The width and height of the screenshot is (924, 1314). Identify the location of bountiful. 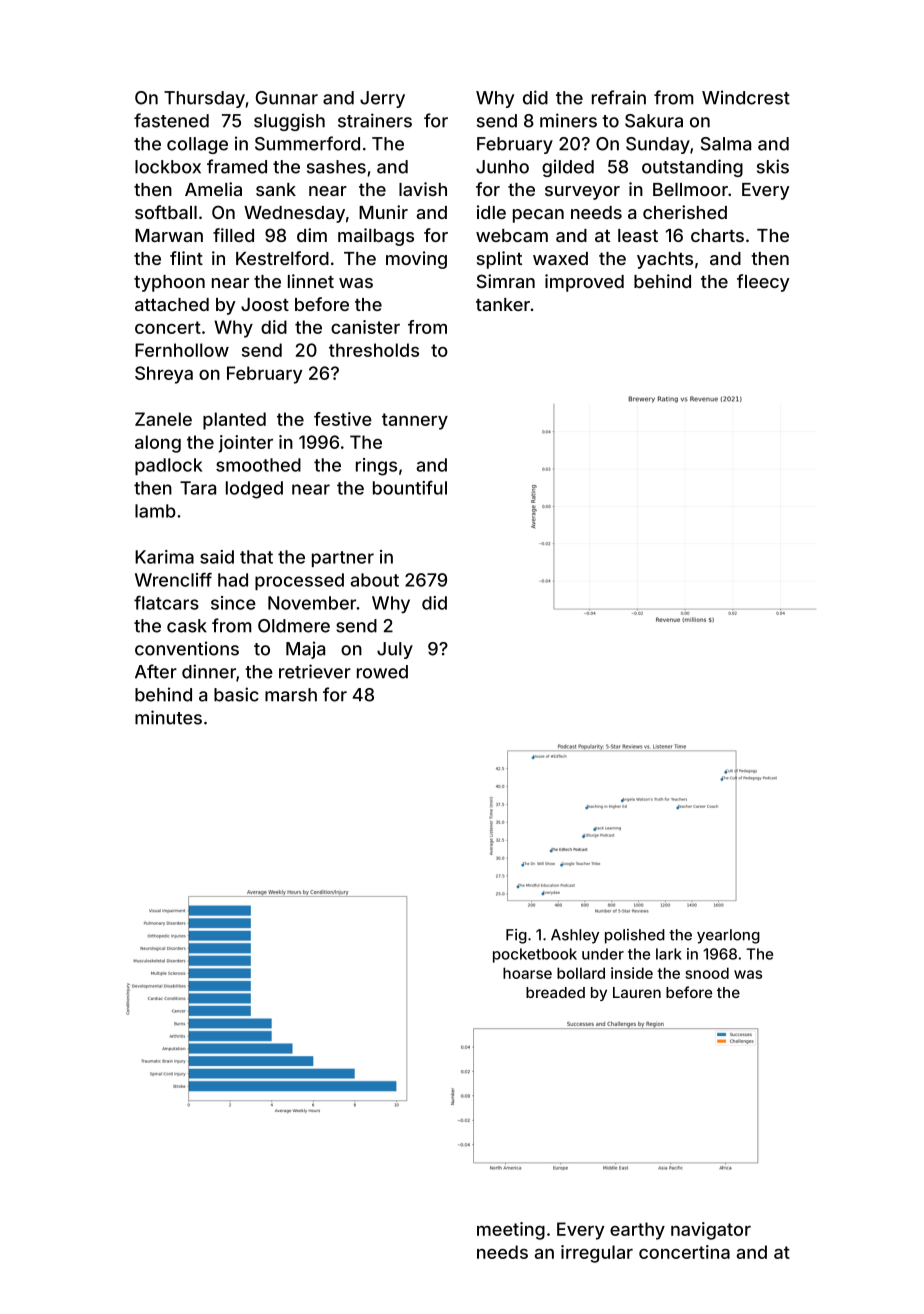
(410, 488).
